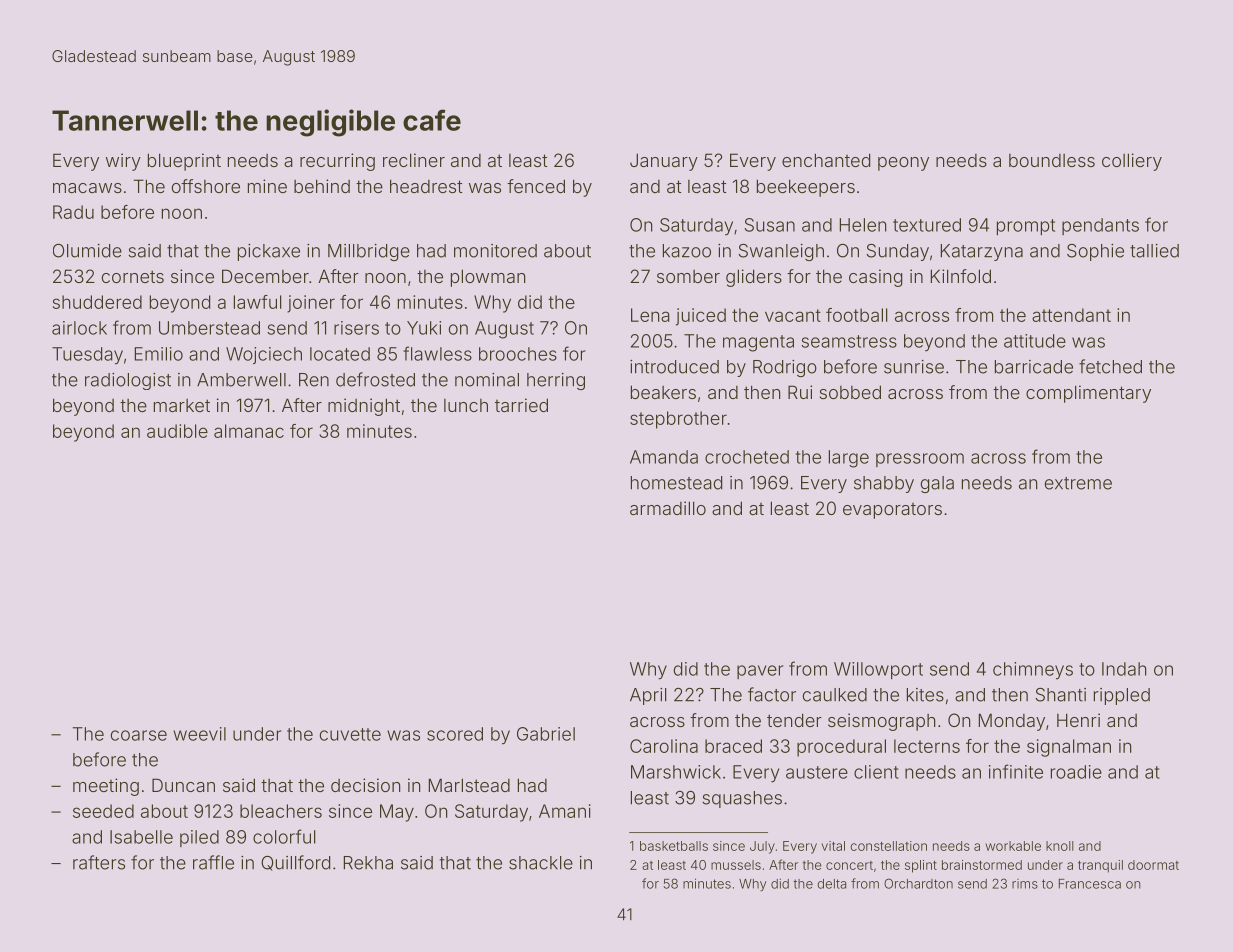  I want to click on gliders, so click(754, 278).
